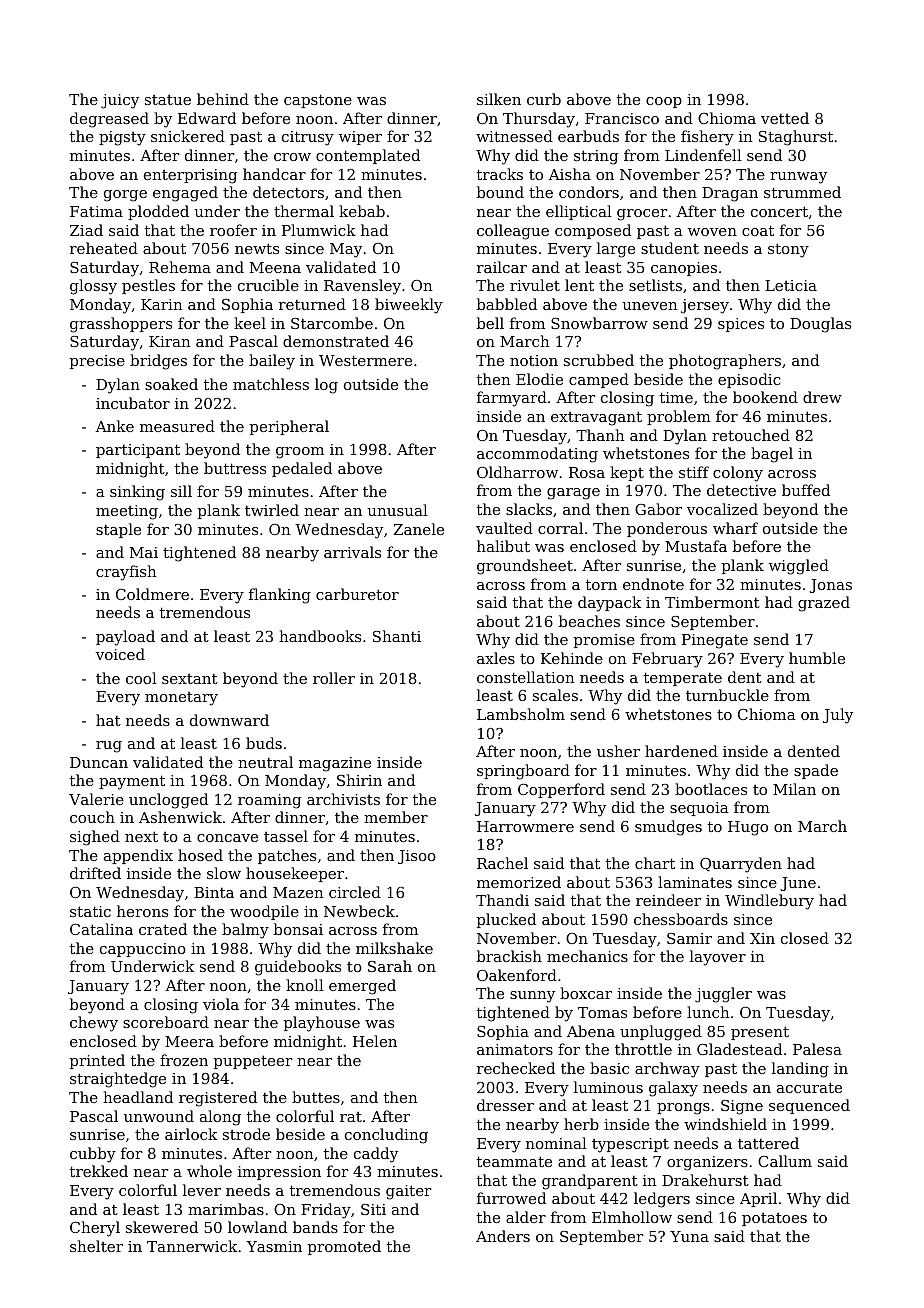 This screenshot has height=1308, width=924. I want to click on coop, so click(664, 102).
